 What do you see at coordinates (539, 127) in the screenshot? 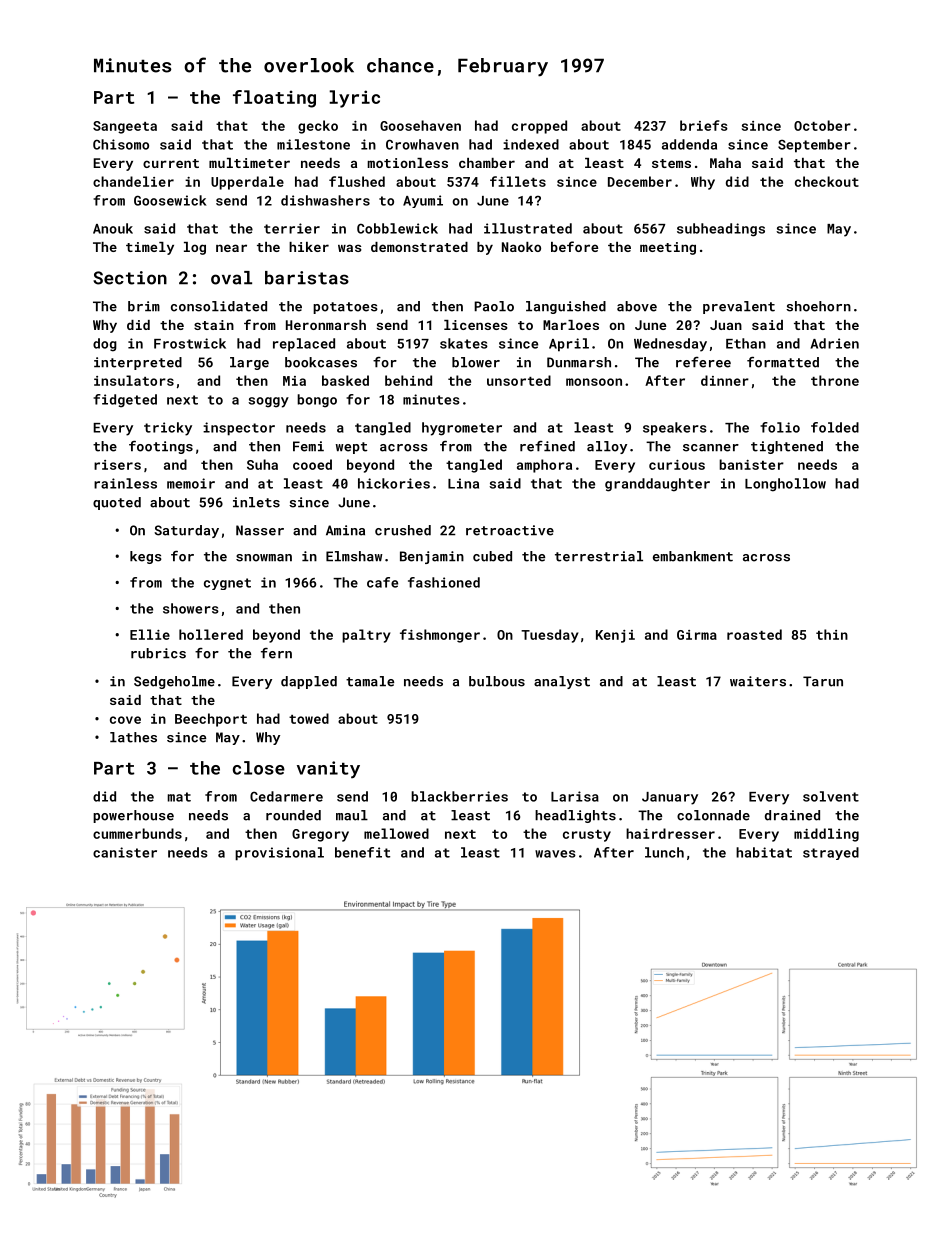
I see `cropped` at bounding box center [539, 127].
